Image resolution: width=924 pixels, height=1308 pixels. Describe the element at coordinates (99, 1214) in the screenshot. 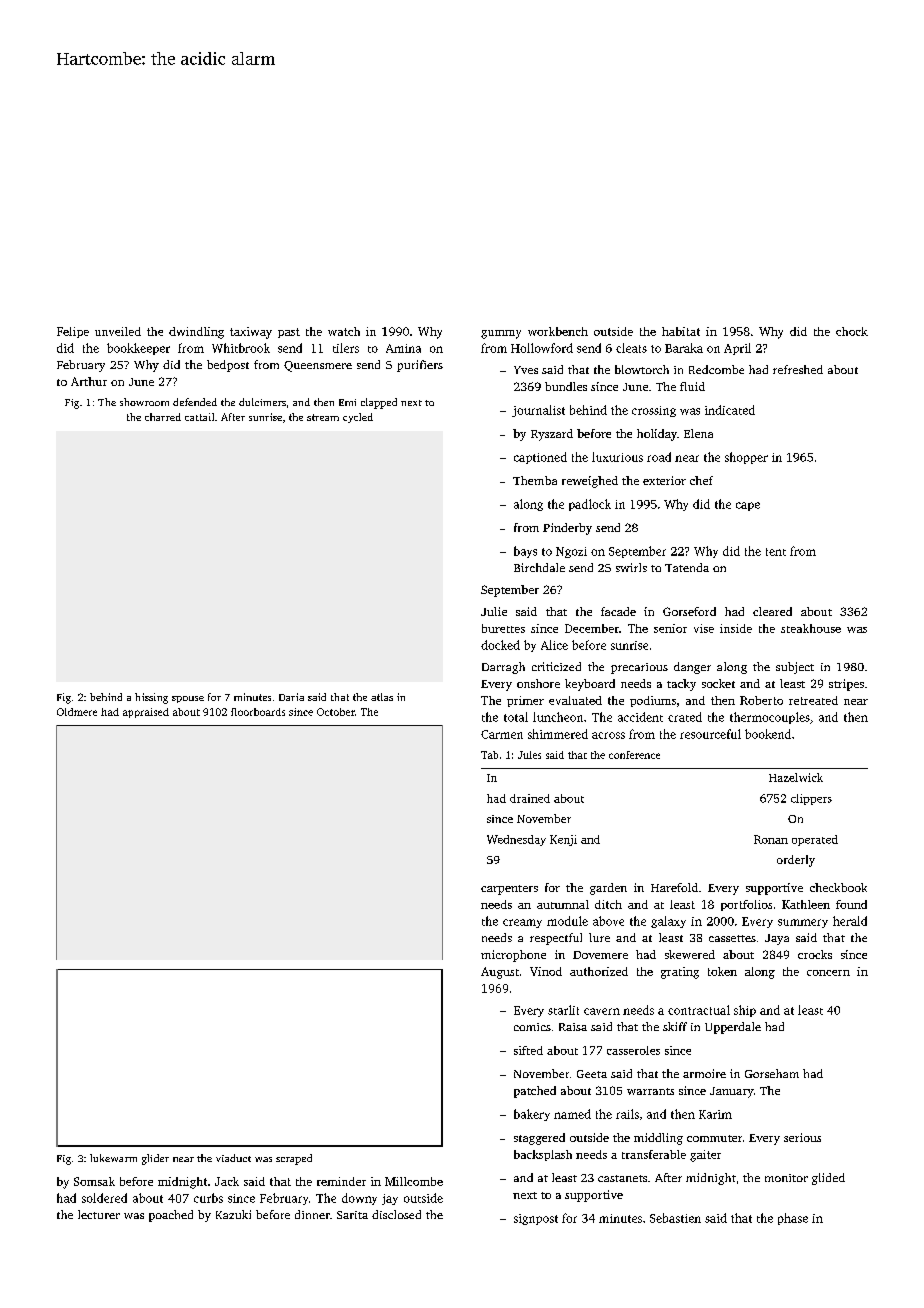

I see `lecturer` at that location.
